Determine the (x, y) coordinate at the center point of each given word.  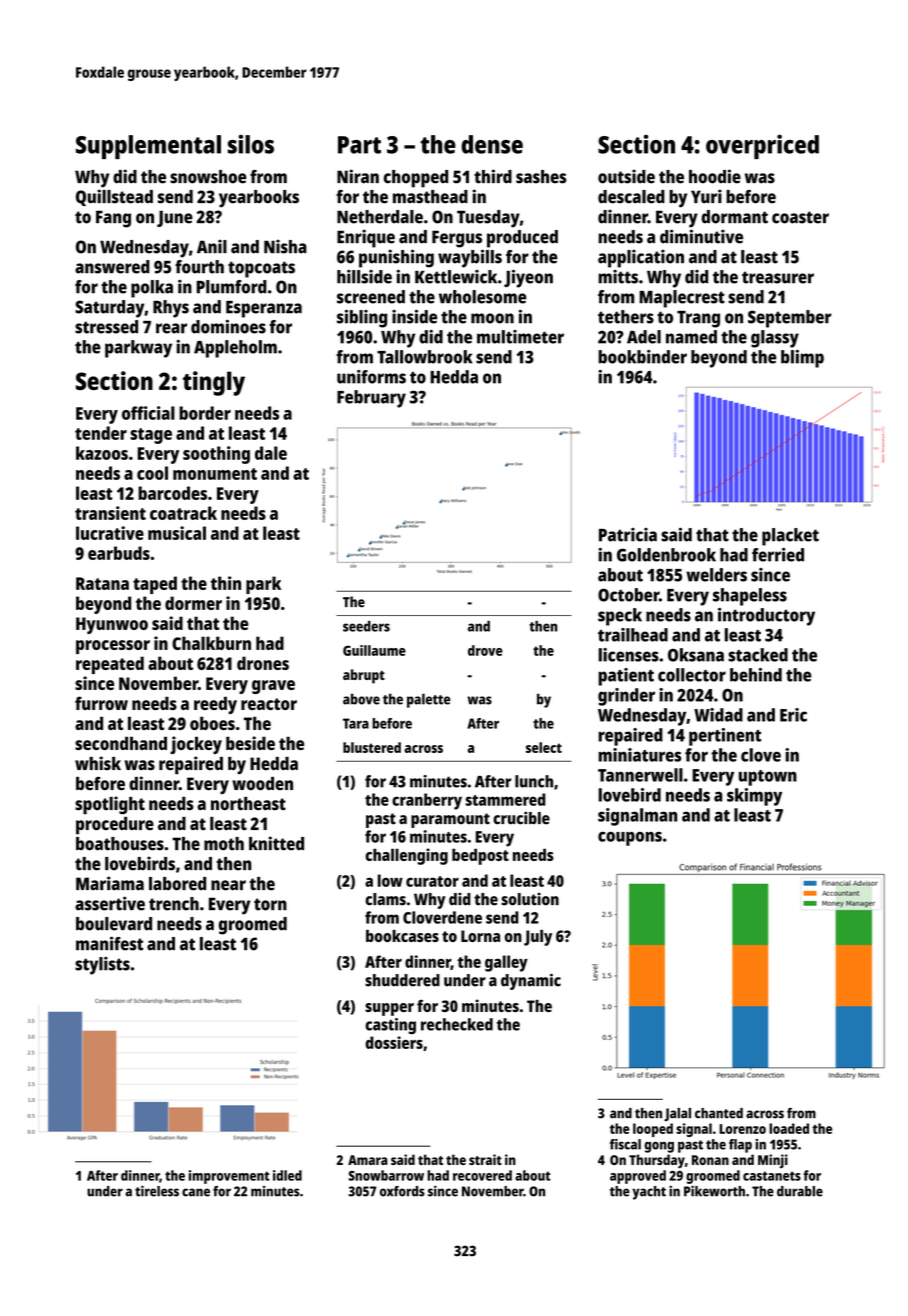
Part (359, 145)
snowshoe (208, 177)
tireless (157, 1191)
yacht (649, 1193)
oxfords (402, 1191)
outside (626, 176)
